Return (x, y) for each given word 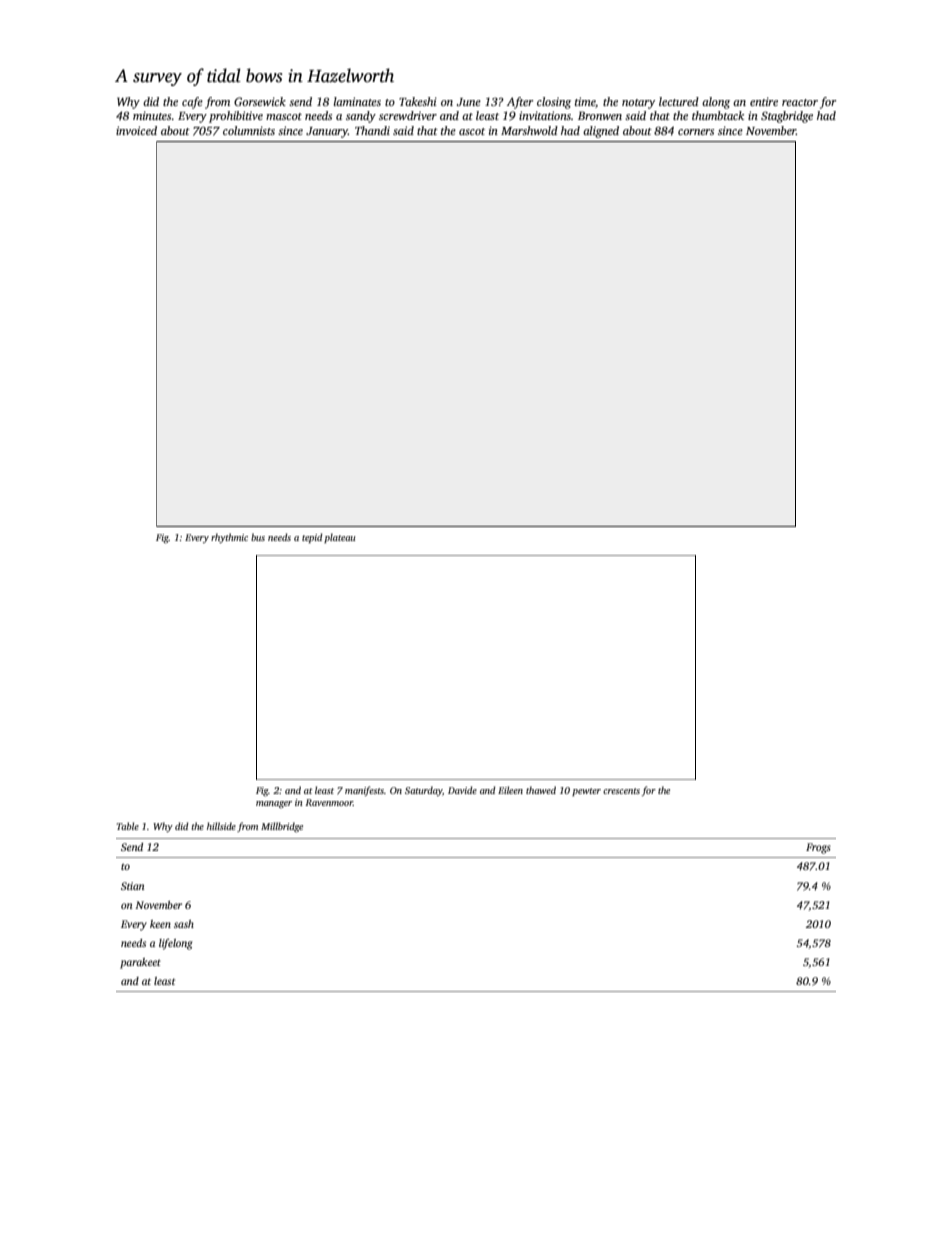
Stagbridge (787, 117)
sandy (361, 117)
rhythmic (229, 538)
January (327, 132)
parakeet (140, 963)
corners (696, 132)
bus (258, 537)
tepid (312, 538)
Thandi (372, 130)
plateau (340, 538)
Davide (462, 790)
